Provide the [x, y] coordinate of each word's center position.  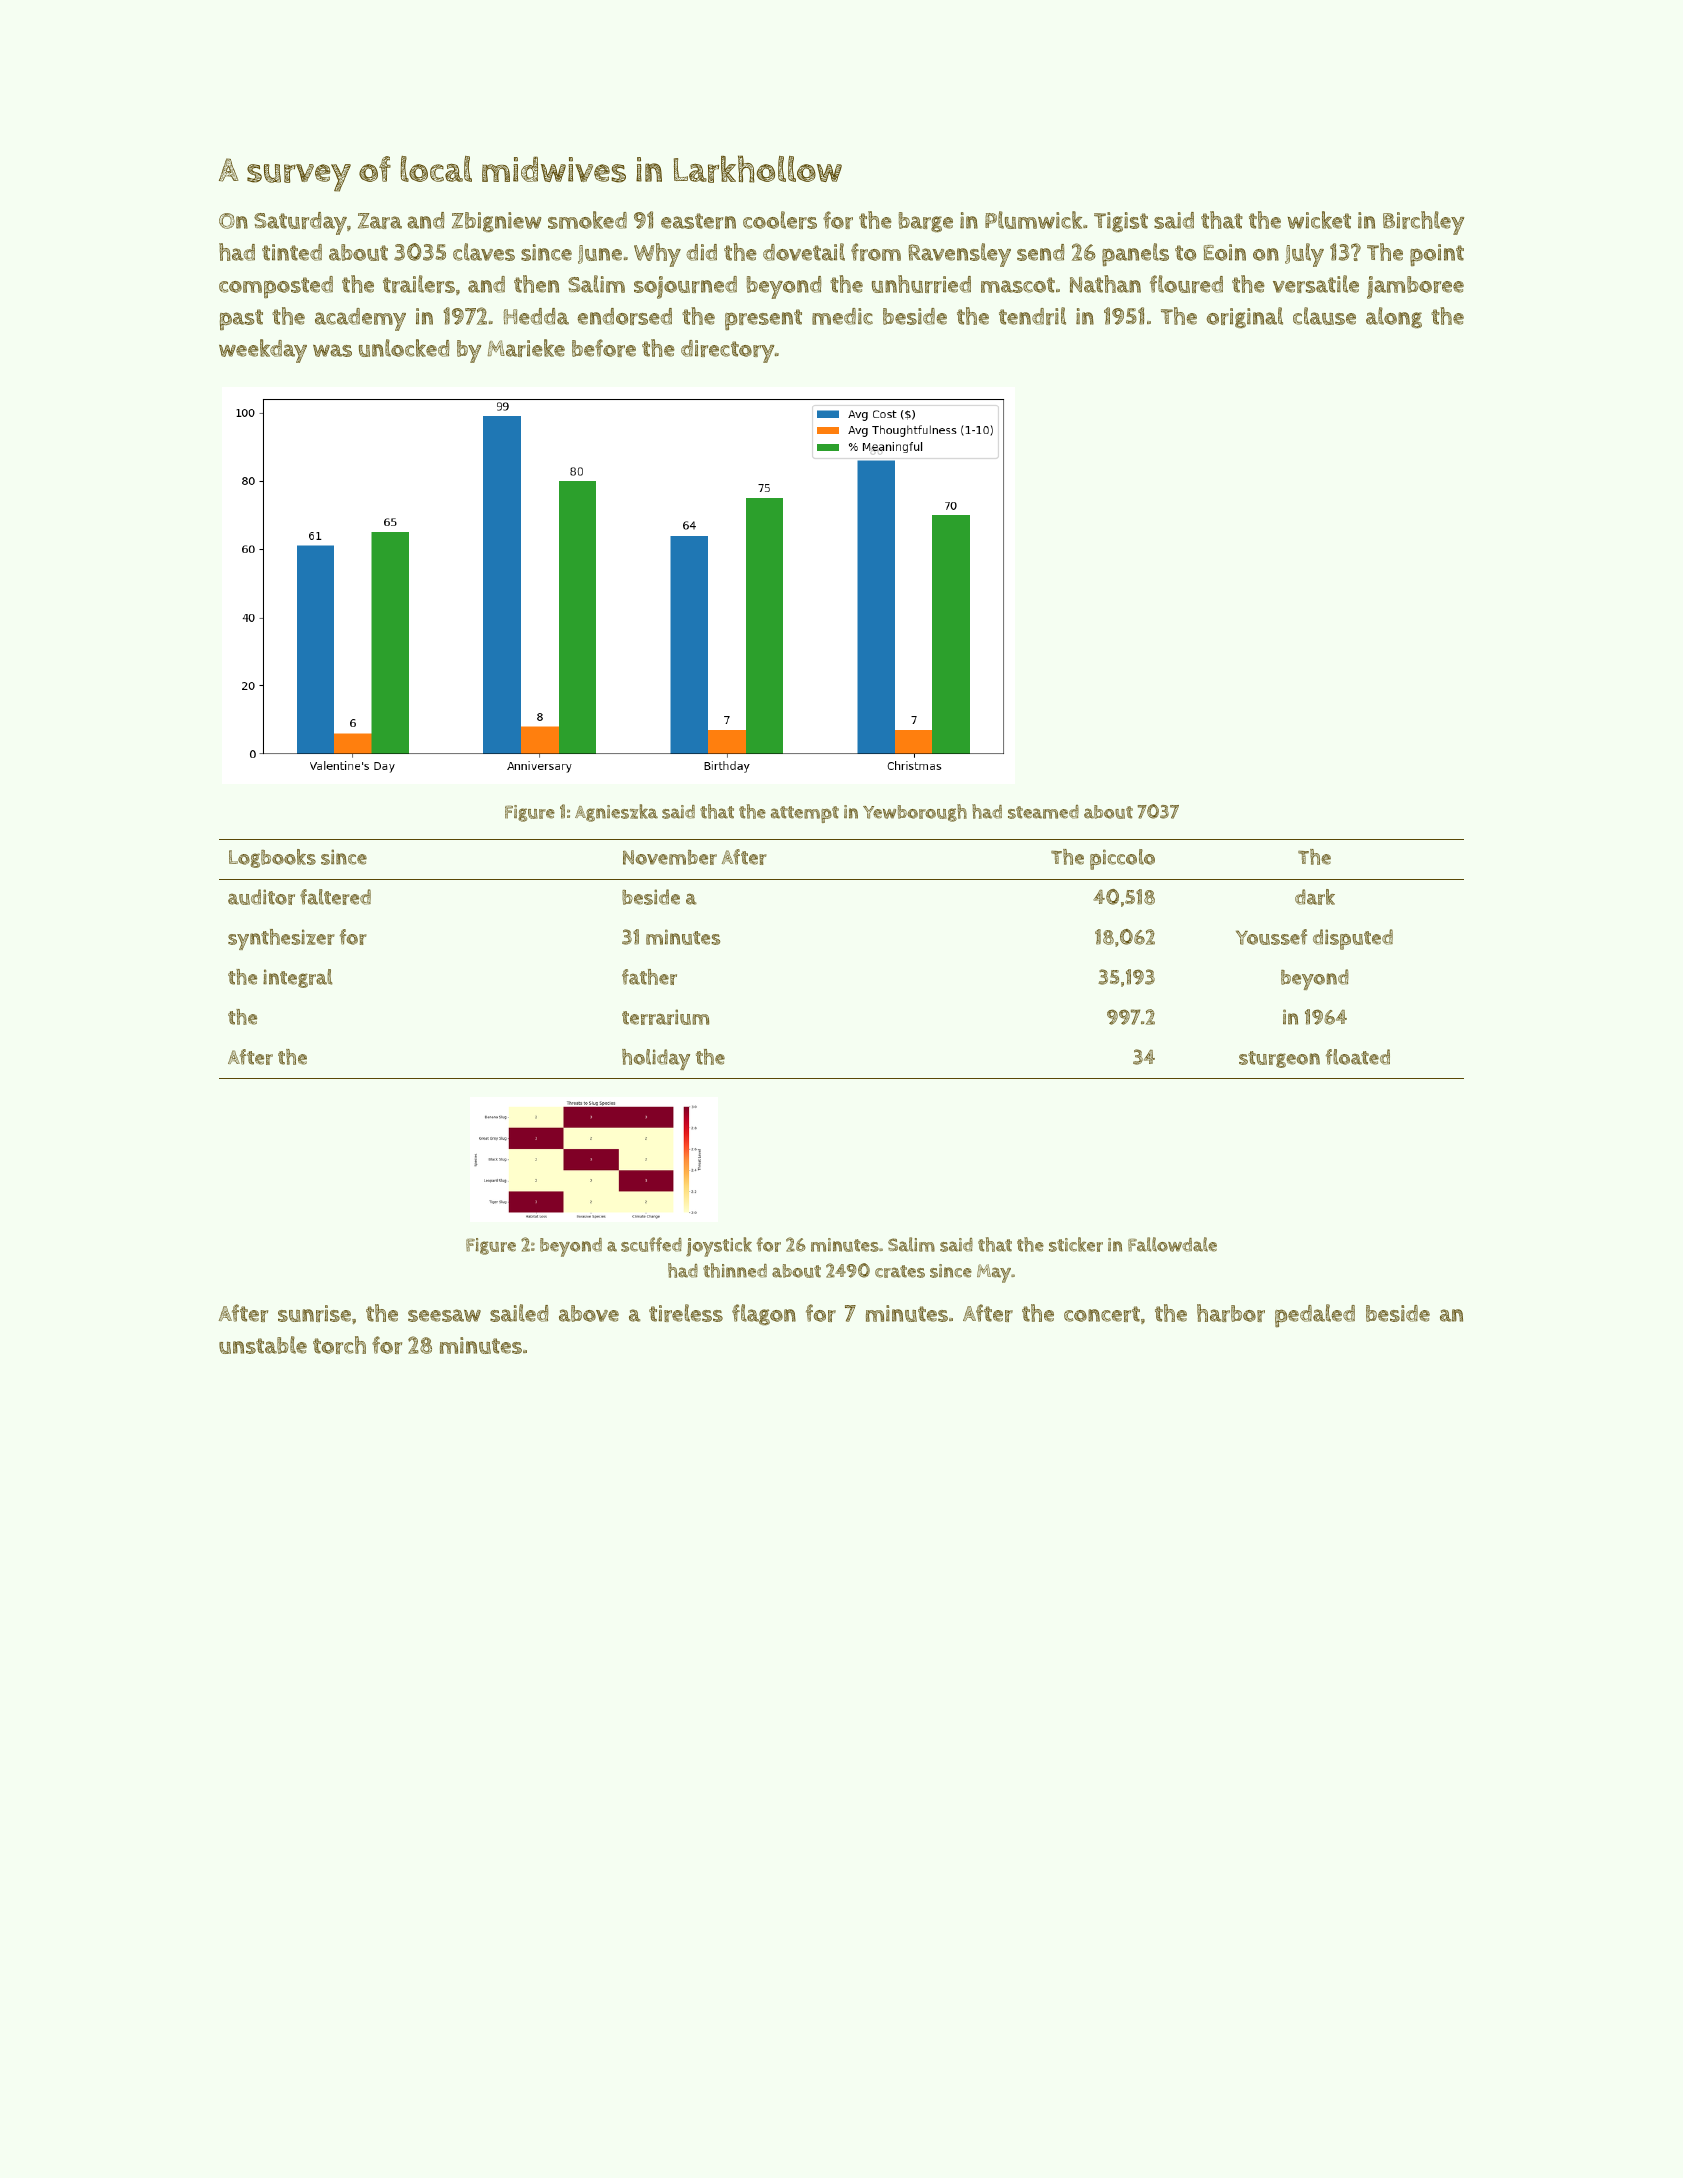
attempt [805, 814]
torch [339, 1345]
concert [1102, 1314]
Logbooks [272, 858]
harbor [1231, 1313]
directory [728, 351]
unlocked [404, 348]
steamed [1043, 812]
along [1394, 318]
